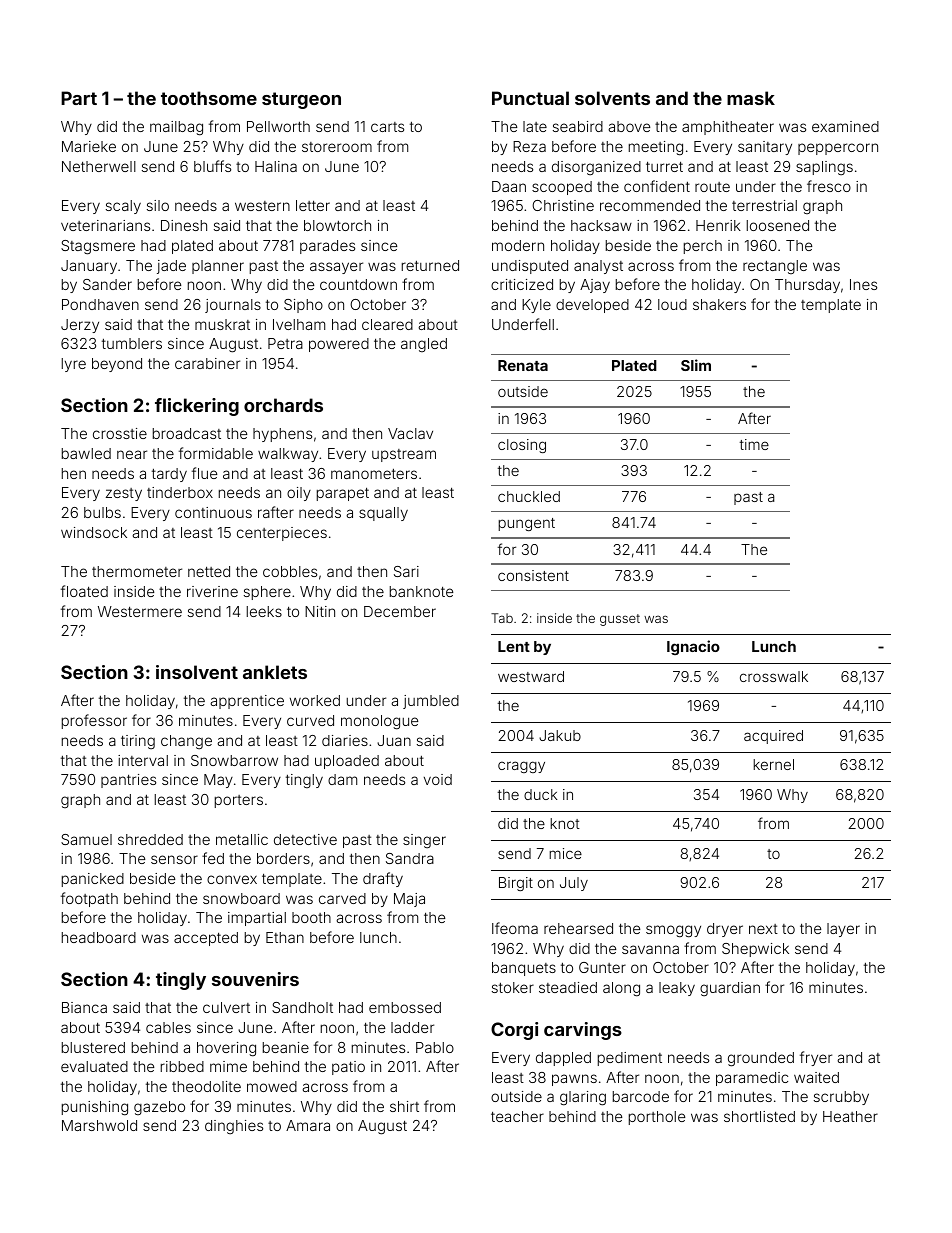  What do you see at coordinates (774, 676) in the screenshot?
I see `crosswalk` at bounding box center [774, 676].
